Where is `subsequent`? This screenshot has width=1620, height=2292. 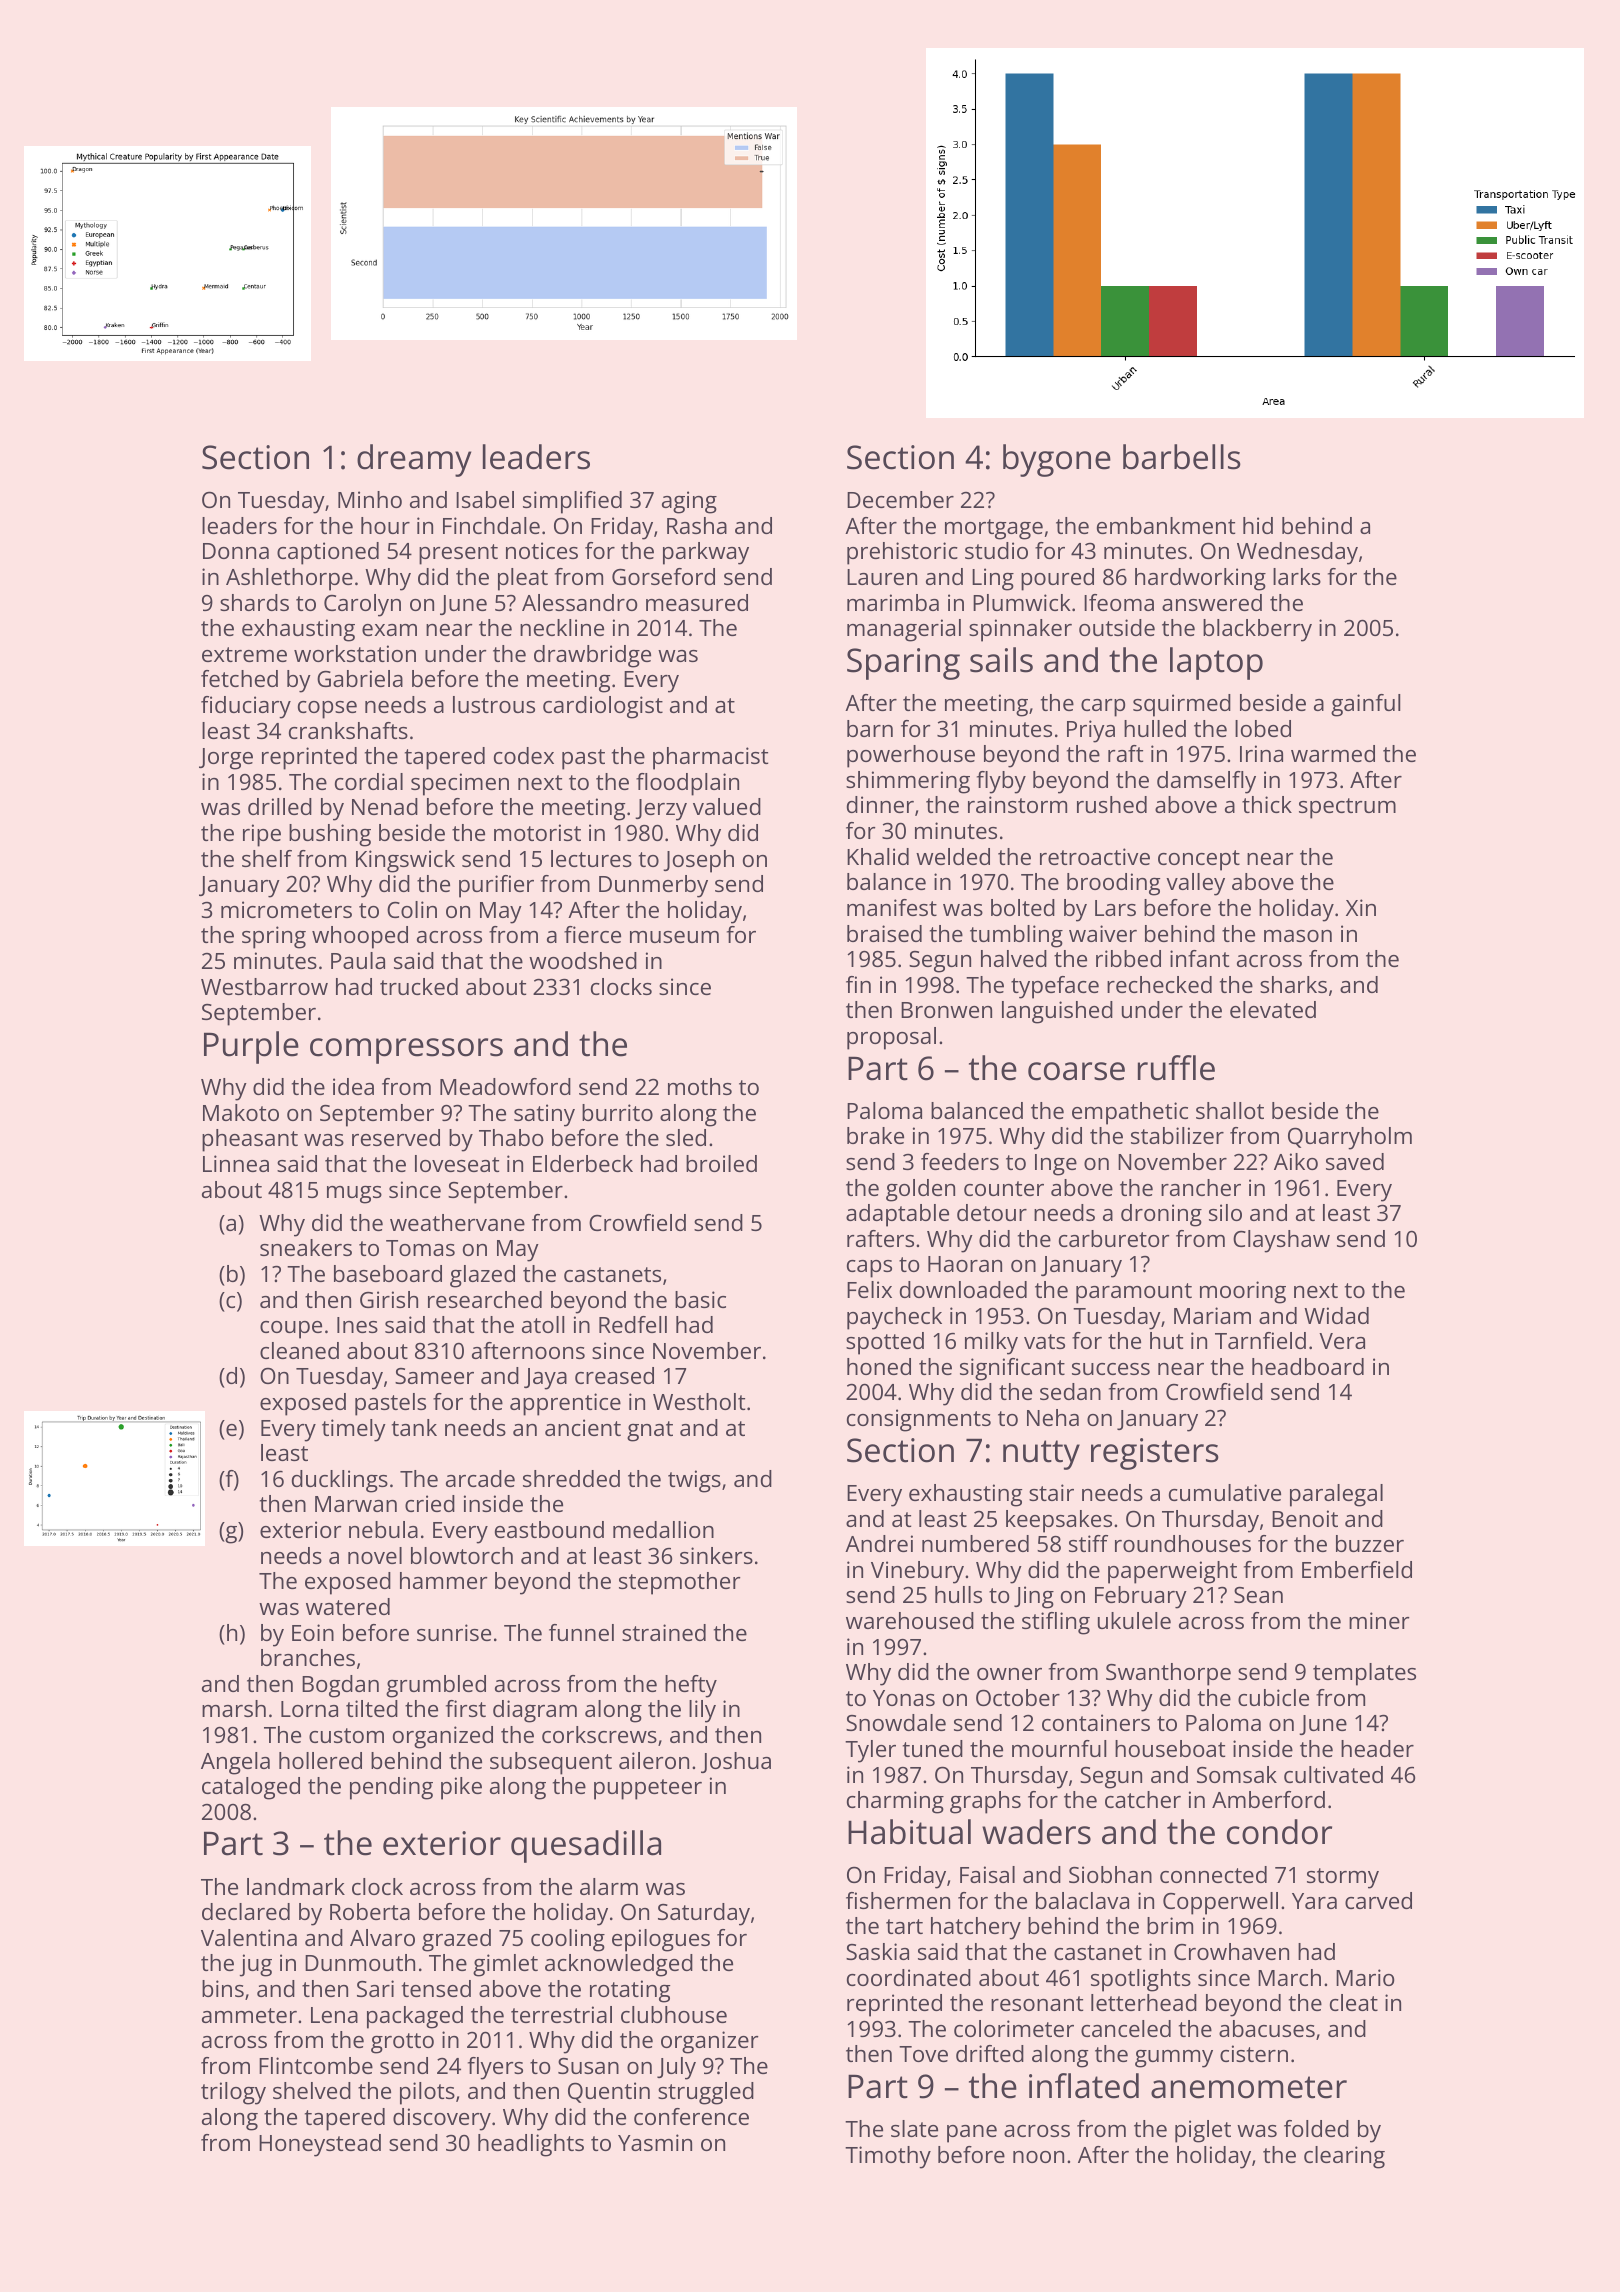 subsequent is located at coordinates (551, 1763).
